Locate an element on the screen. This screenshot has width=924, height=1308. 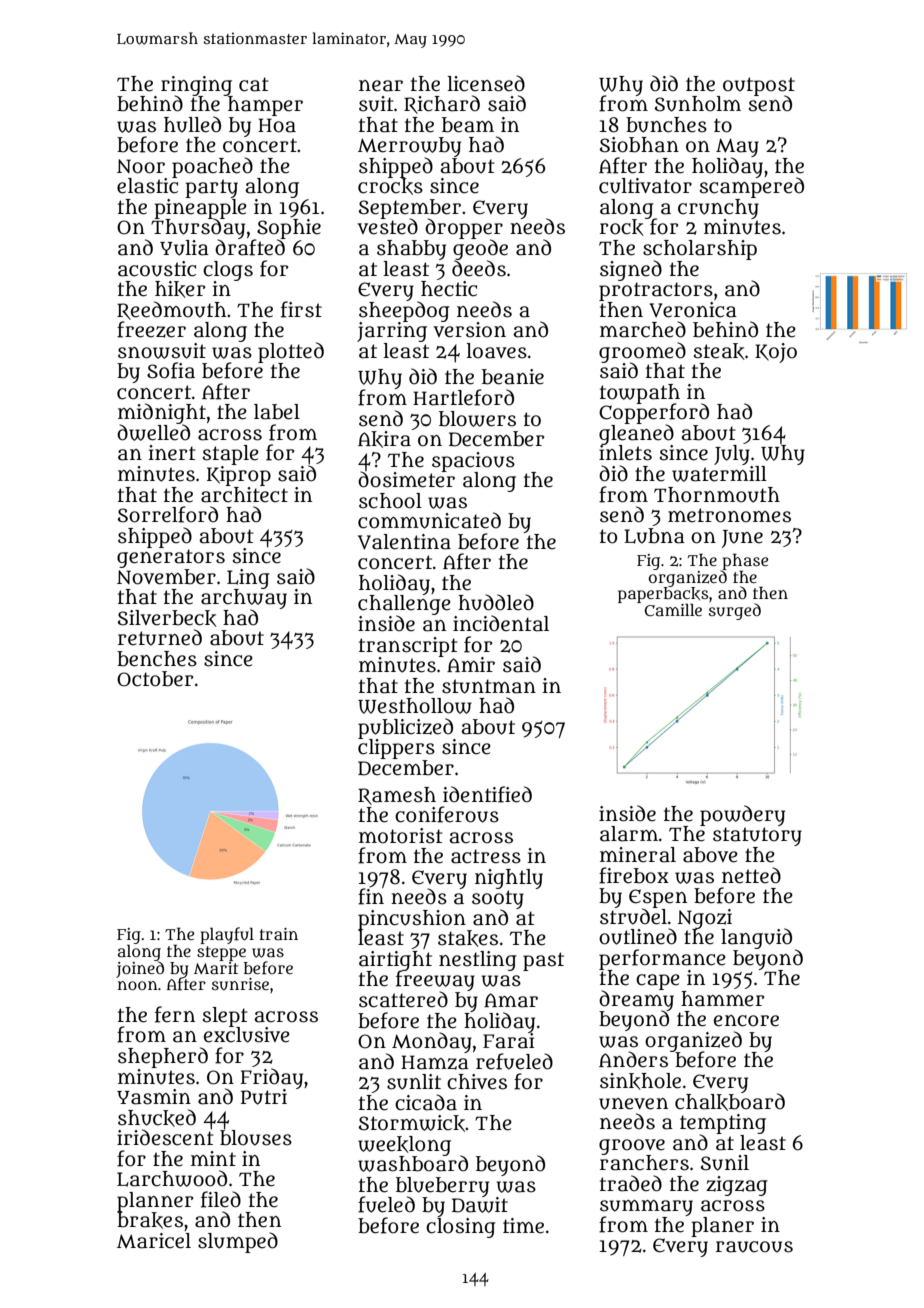
surged is located at coordinates (735, 611).
